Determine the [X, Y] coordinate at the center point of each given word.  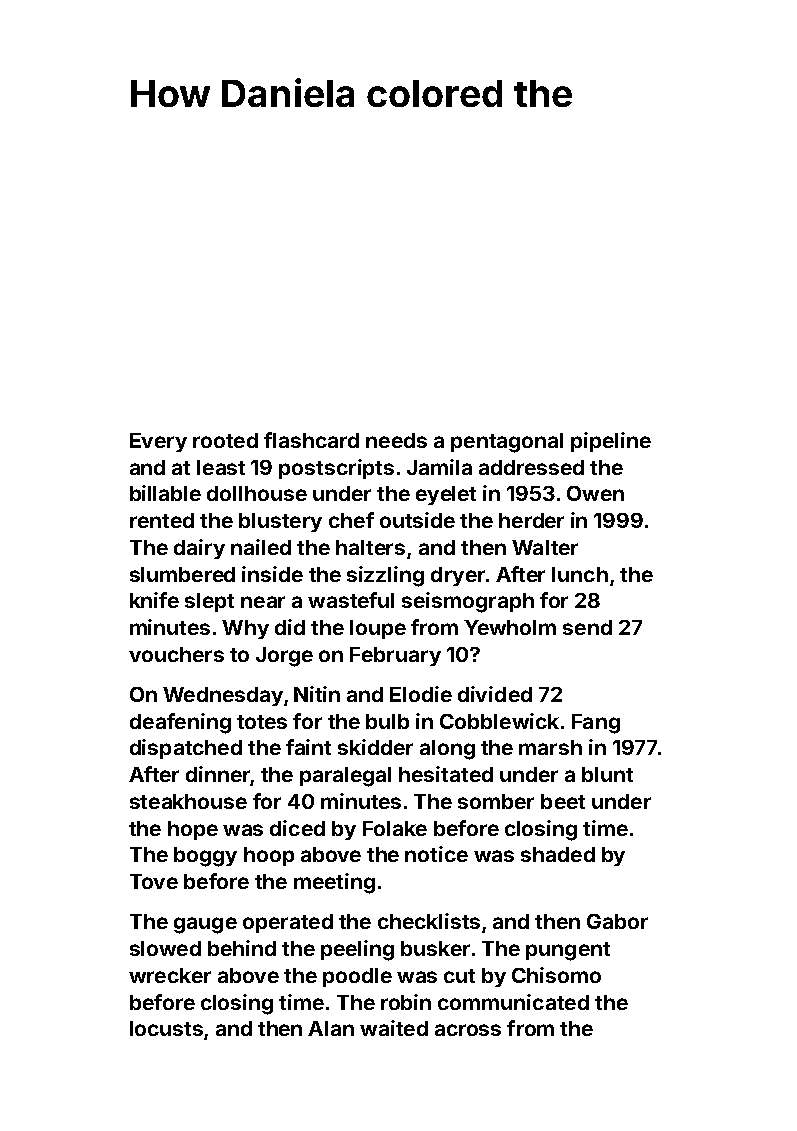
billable [165, 493]
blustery [280, 522]
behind [242, 948]
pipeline [611, 442]
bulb [387, 721]
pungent [568, 951]
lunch [580, 574]
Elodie [421, 694]
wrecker [170, 975]
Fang [596, 724]
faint [308, 747]
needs [396, 440]
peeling [357, 950]
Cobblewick [499, 721]
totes [262, 722]
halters [370, 547]
